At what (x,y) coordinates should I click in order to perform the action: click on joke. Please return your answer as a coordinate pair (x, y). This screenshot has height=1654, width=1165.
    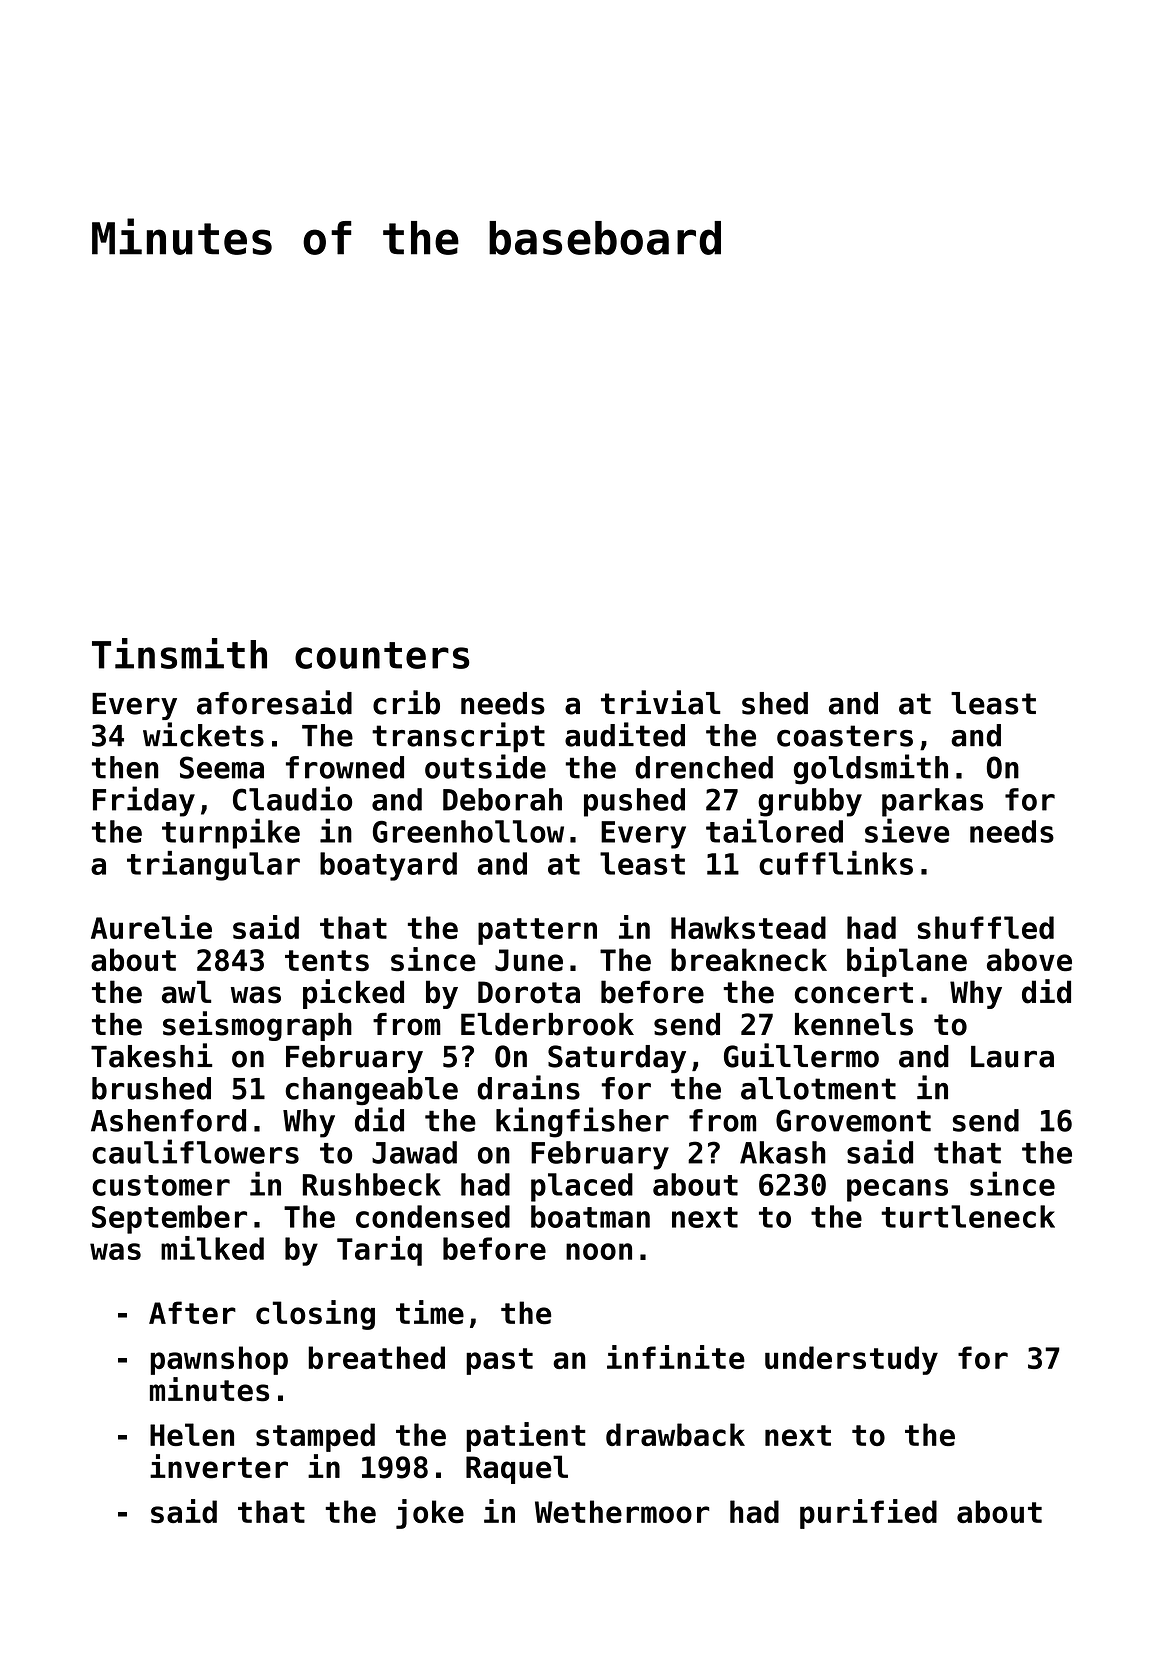
    Looking at the image, I should click on (430, 1514).
